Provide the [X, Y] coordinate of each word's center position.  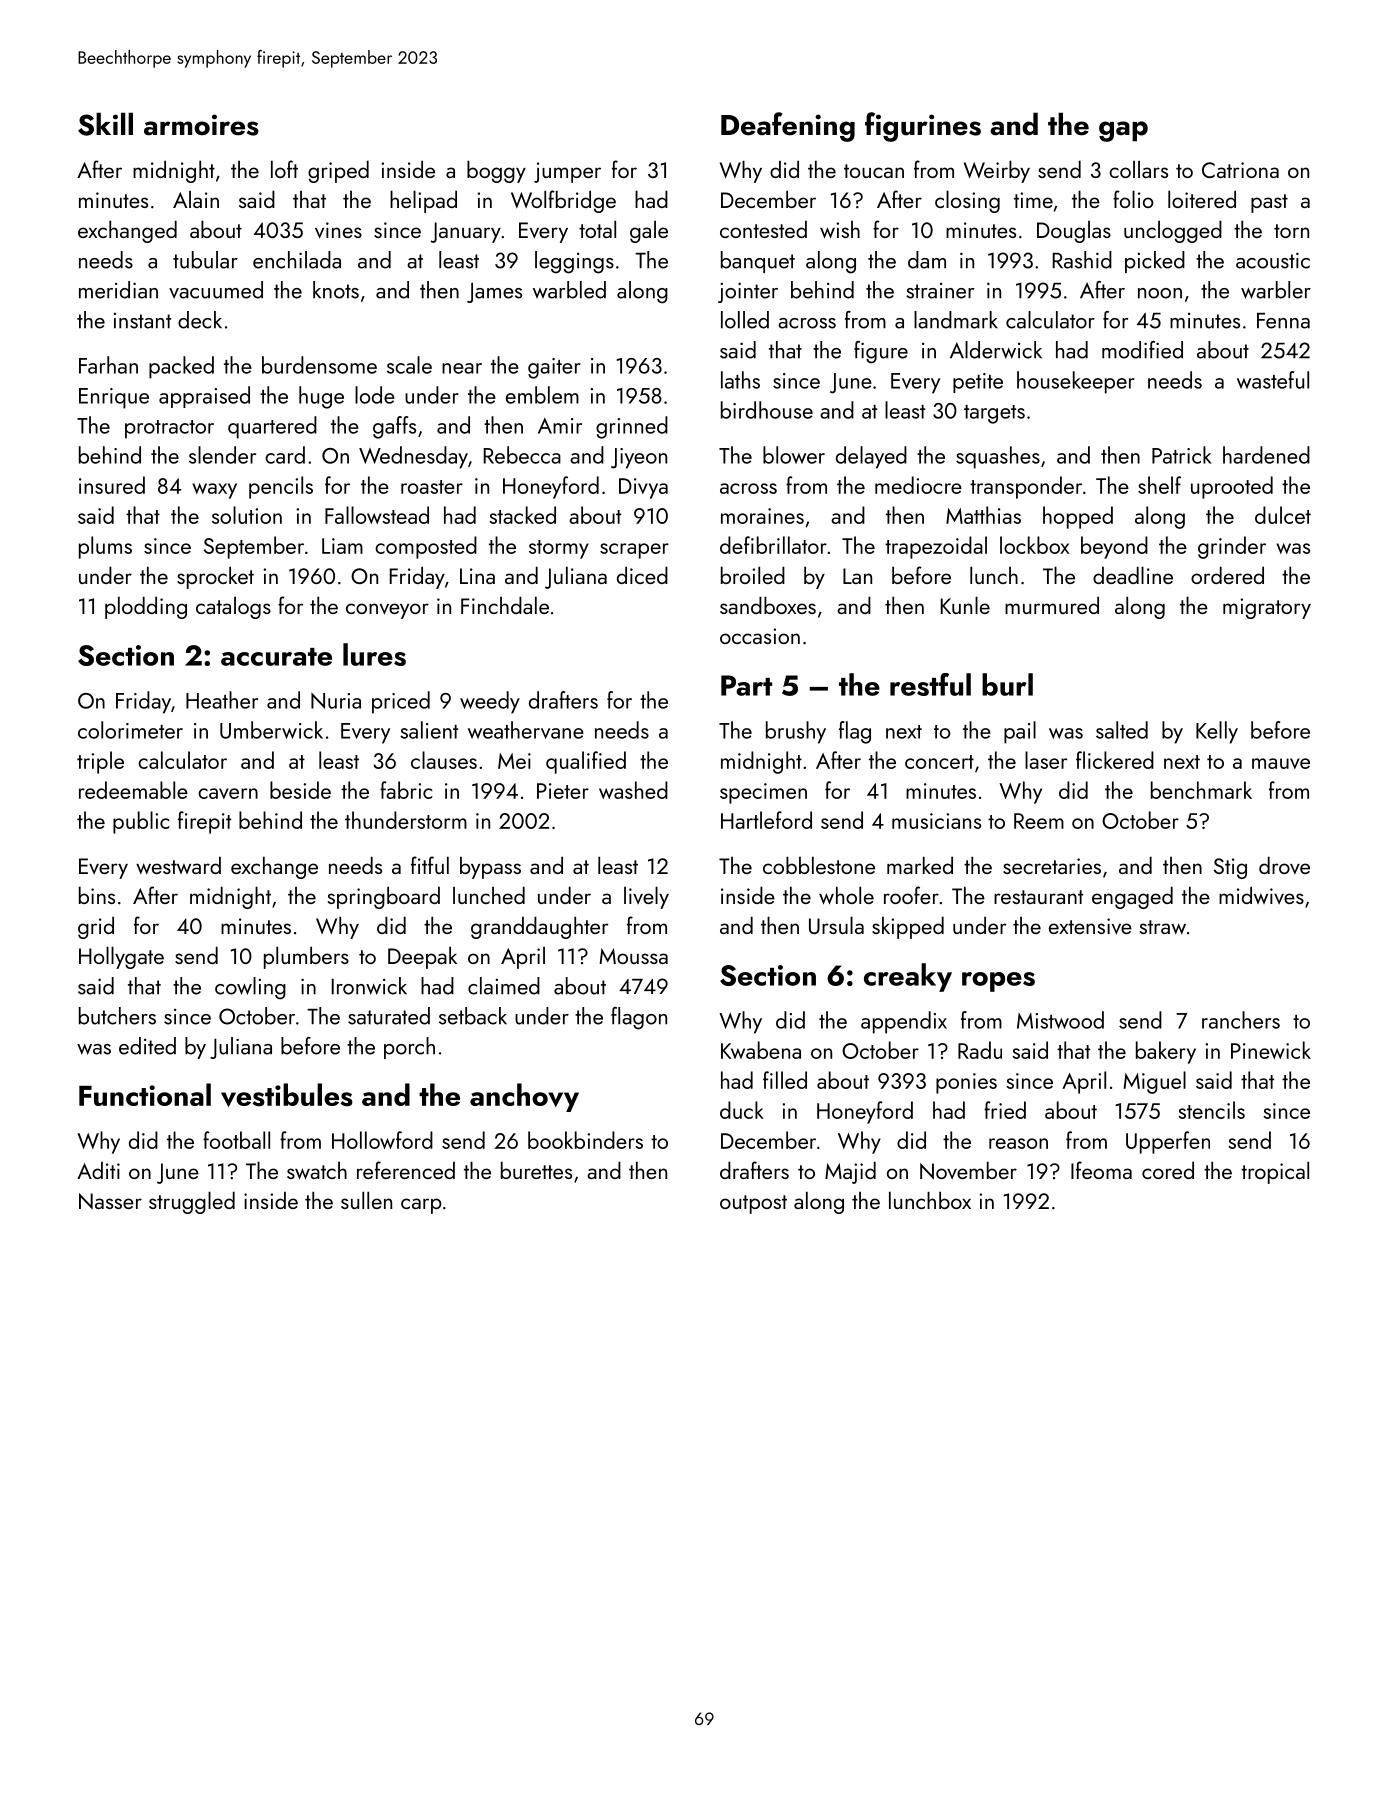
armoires [201, 125]
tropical [1275, 1172]
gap [1123, 131]
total [597, 229]
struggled [192, 1202]
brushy [796, 732]
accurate [276, 657]
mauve [1281, 763]
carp [421, 1206]
